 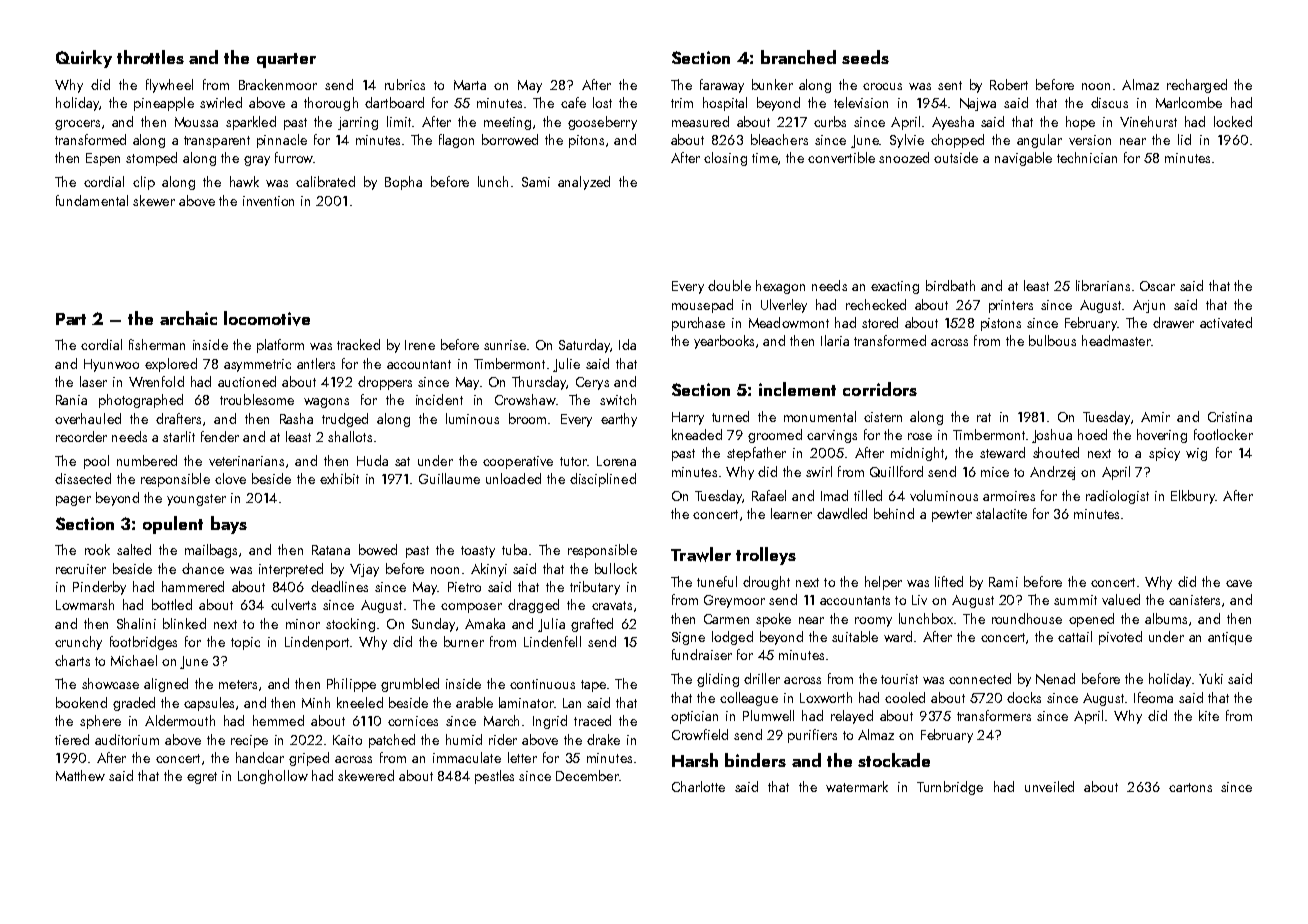 I want to click on griped, so click(x=309, y=759).
